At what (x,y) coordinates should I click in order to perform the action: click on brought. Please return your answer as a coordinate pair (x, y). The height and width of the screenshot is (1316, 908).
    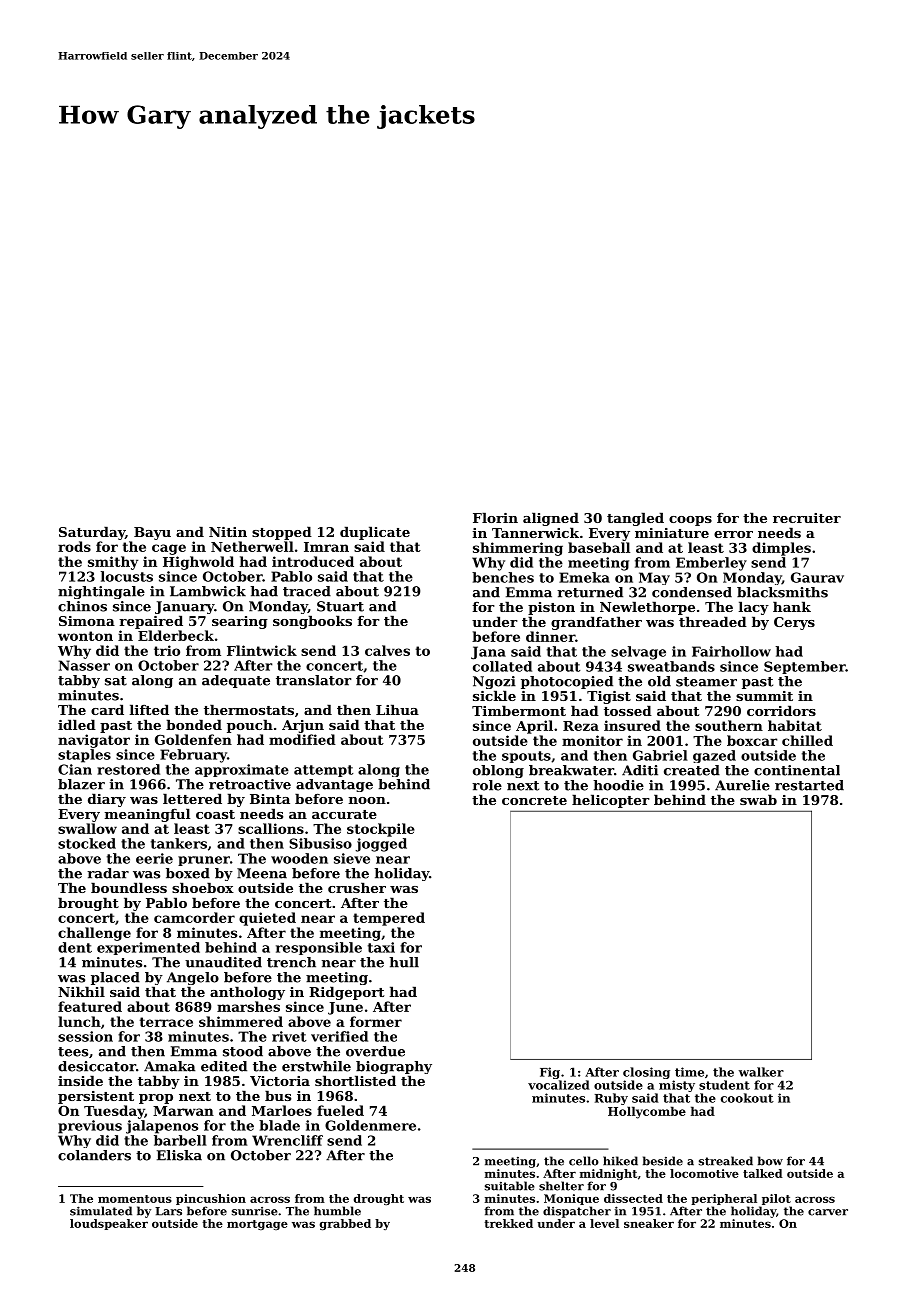
    Looking at the image, I should click on (88, 904).
